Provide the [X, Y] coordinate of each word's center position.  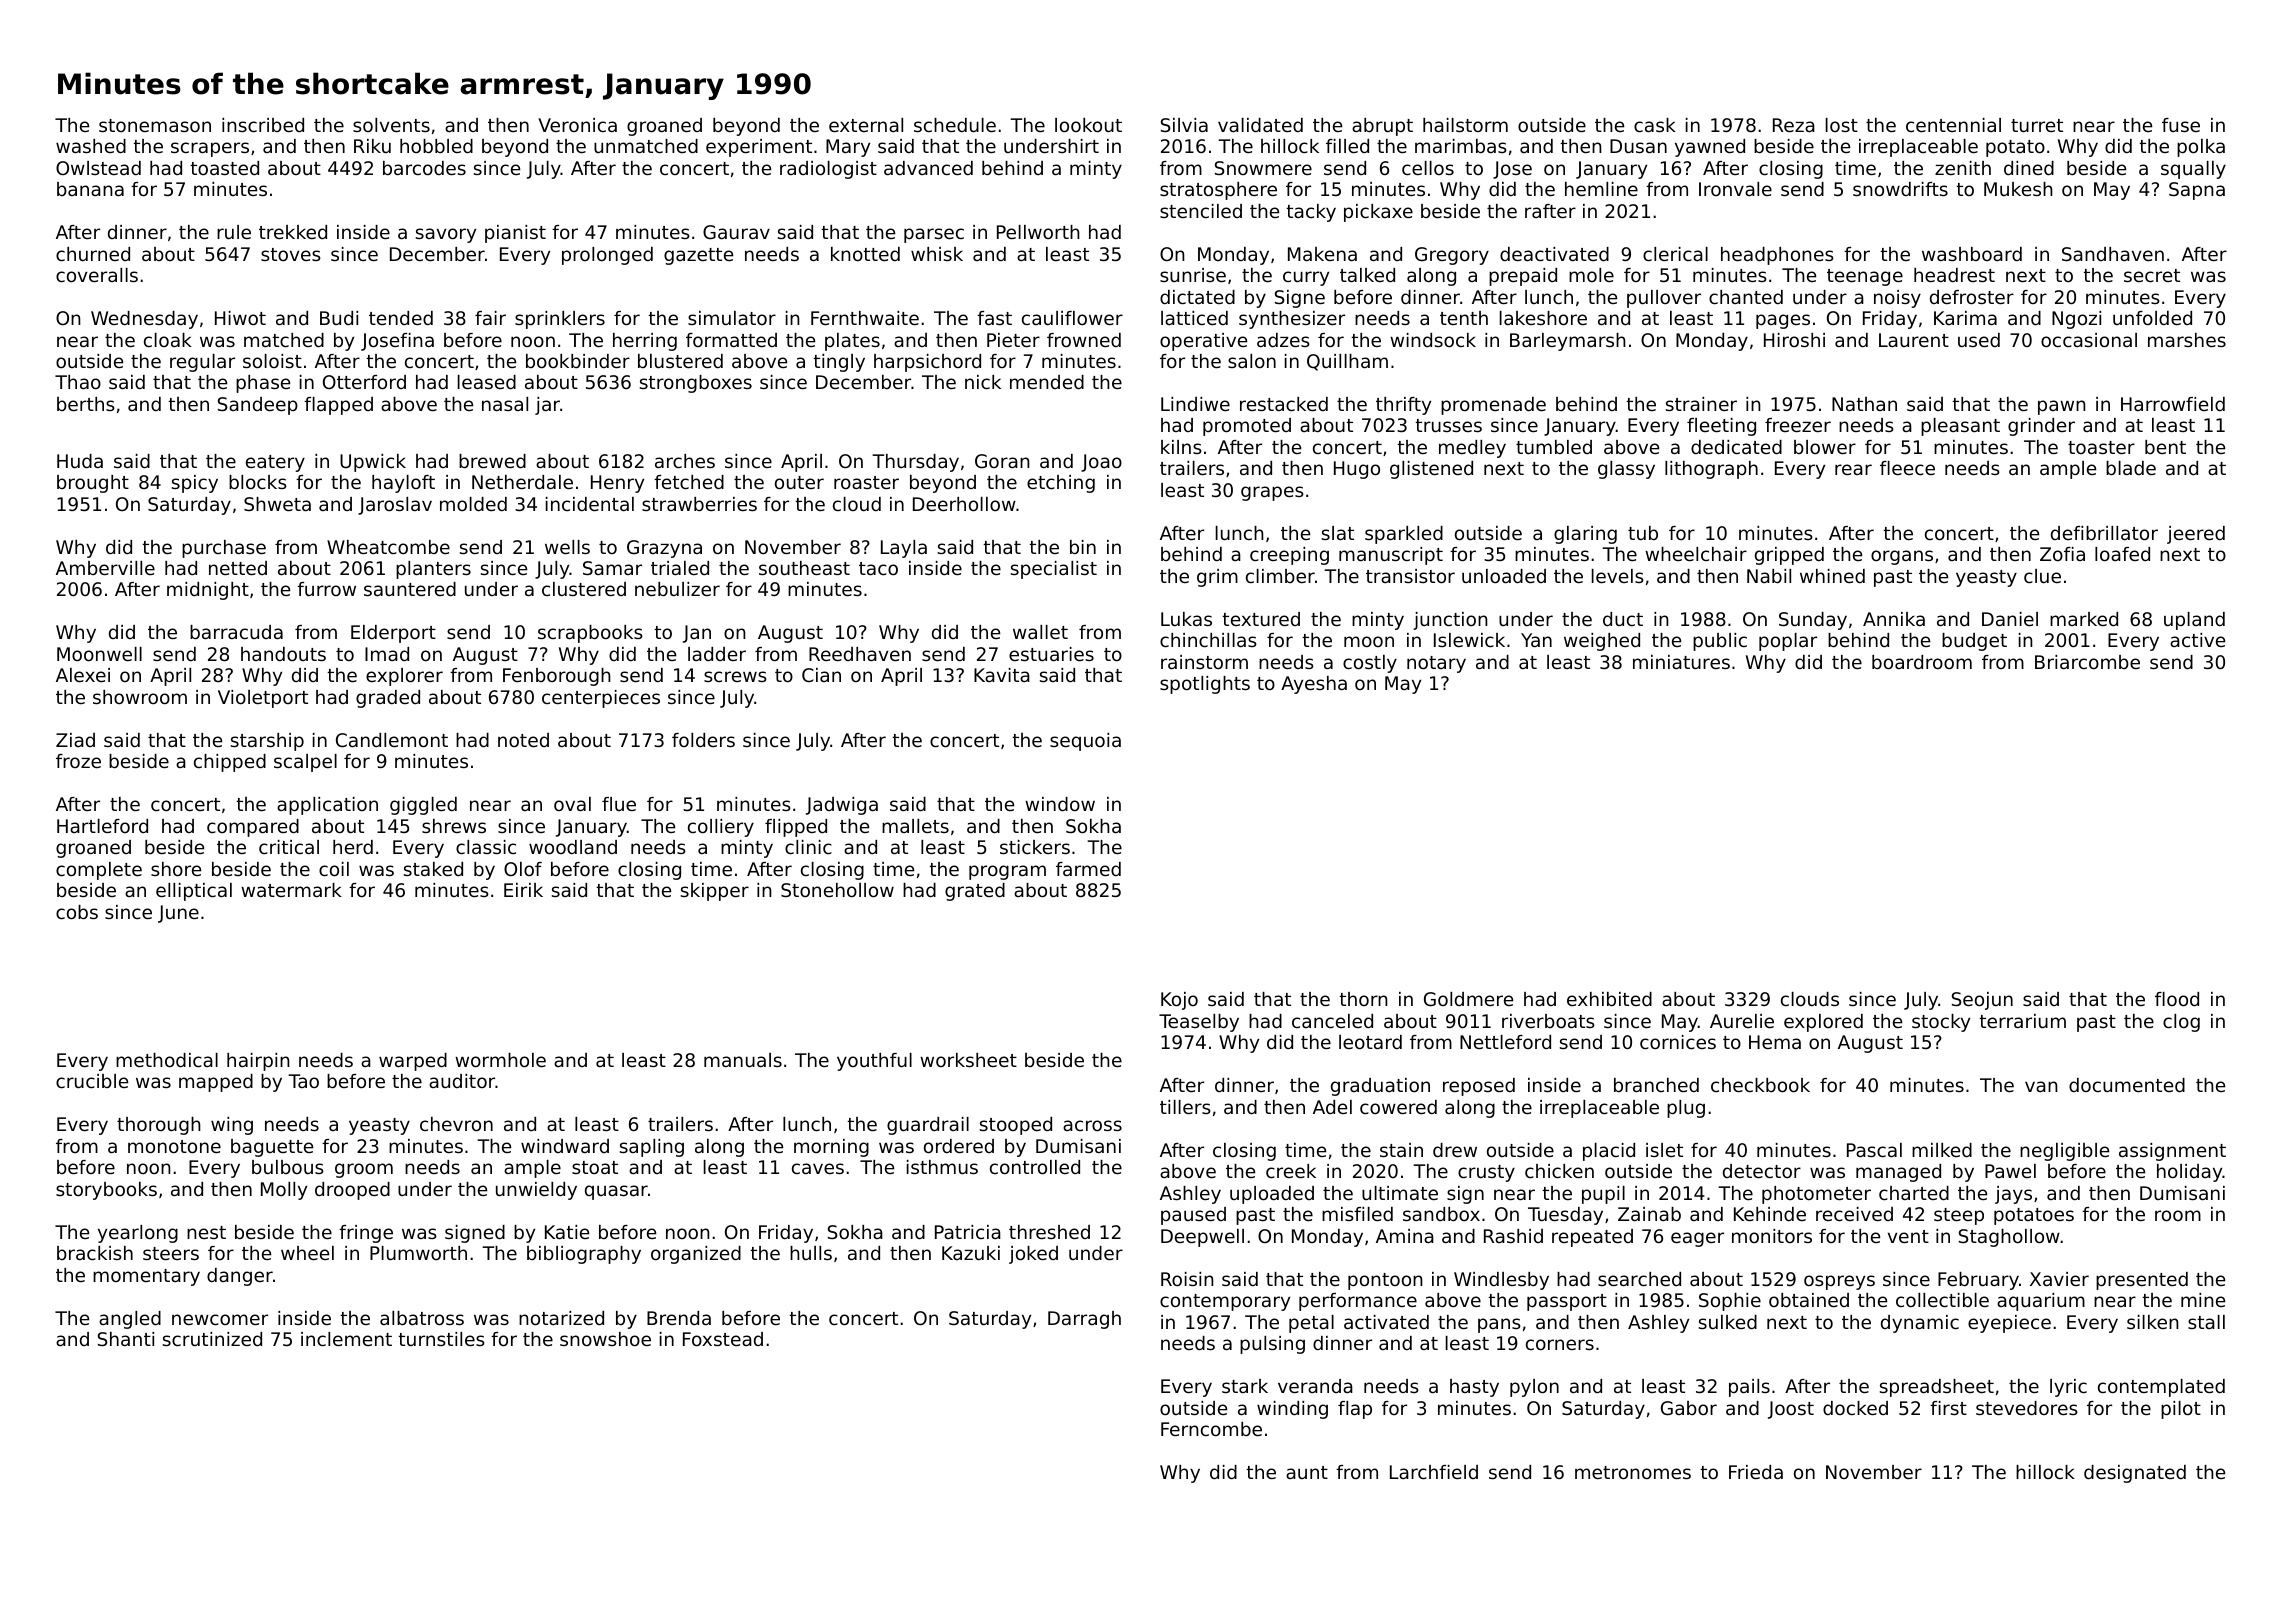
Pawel [2010, 1171]
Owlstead [98, 168]
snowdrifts [1900, 189]
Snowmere [1263, 168]
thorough [159, 1126]
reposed [1479, 1087]
